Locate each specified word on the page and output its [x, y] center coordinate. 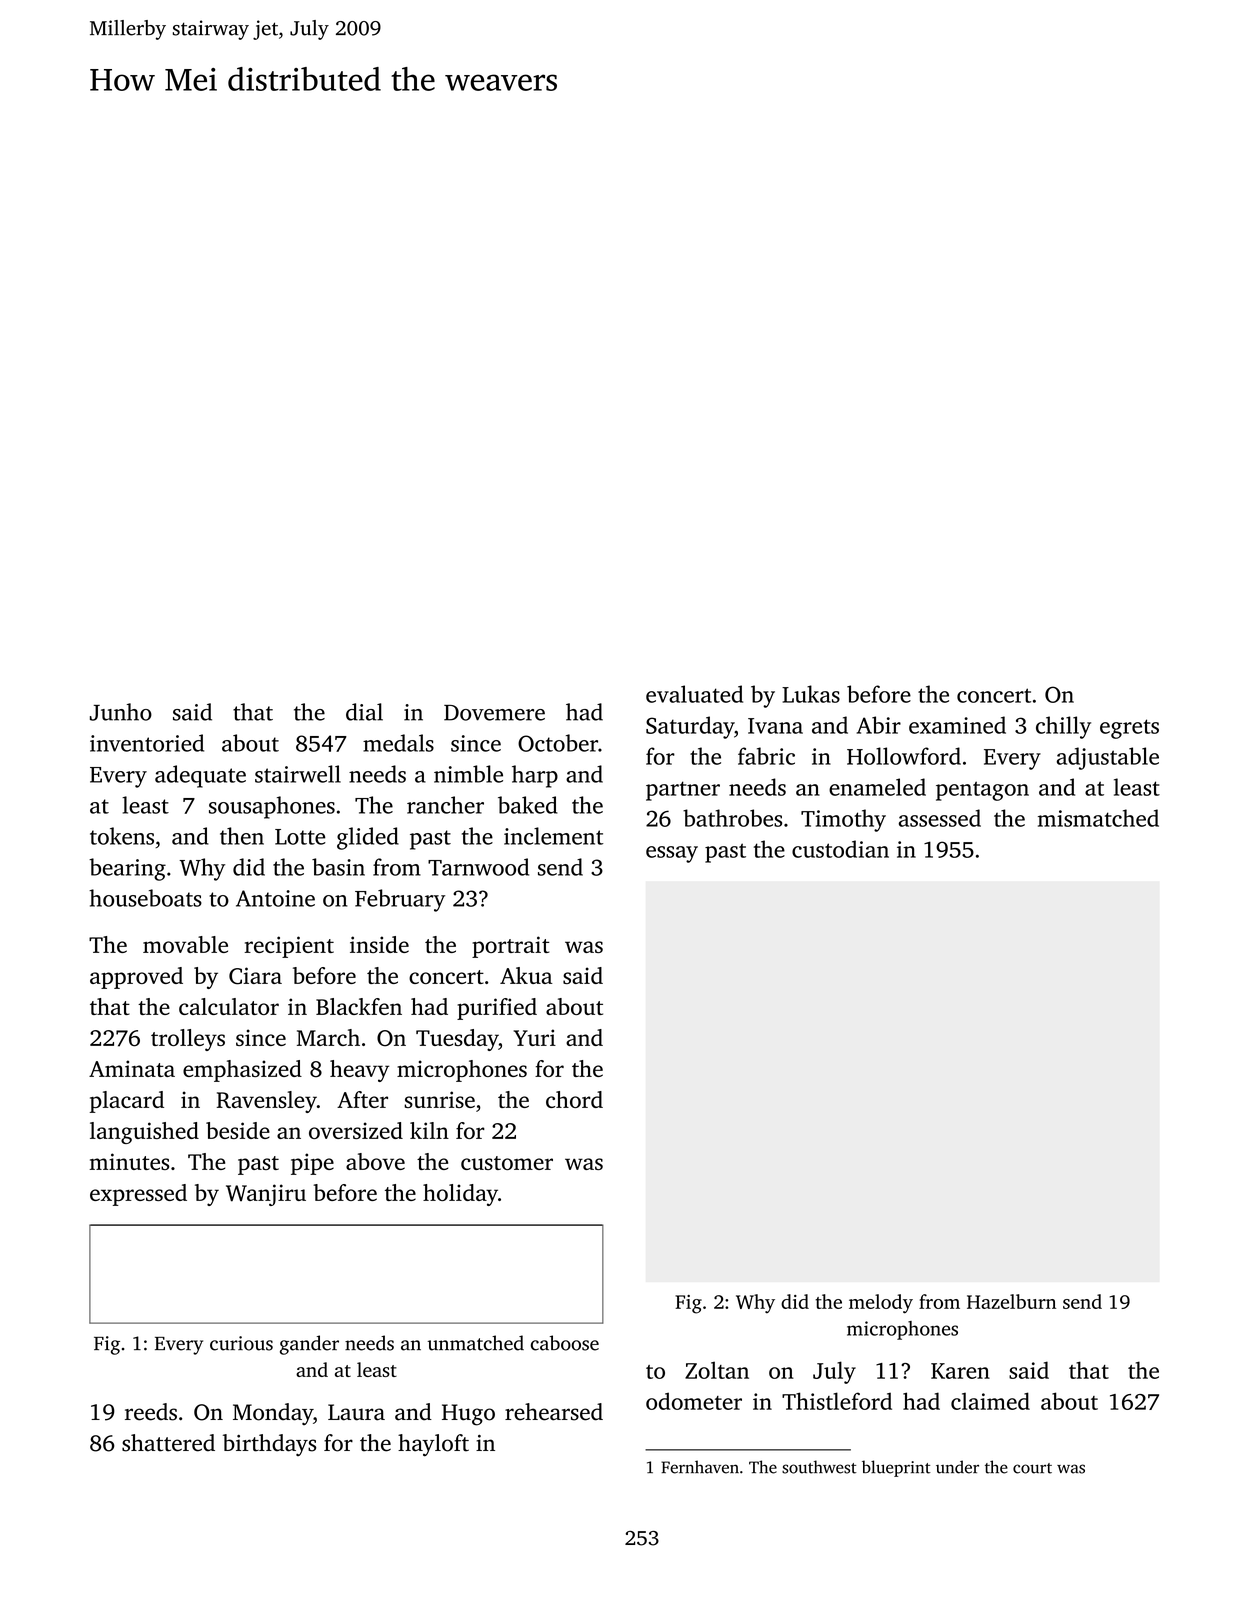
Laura [356, 1412]
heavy [359, 1071]
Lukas [811, 694]
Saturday [690, 727]
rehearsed [554, 1412]
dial [364, 712]
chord [574, 1099]
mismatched [1098, 818]
